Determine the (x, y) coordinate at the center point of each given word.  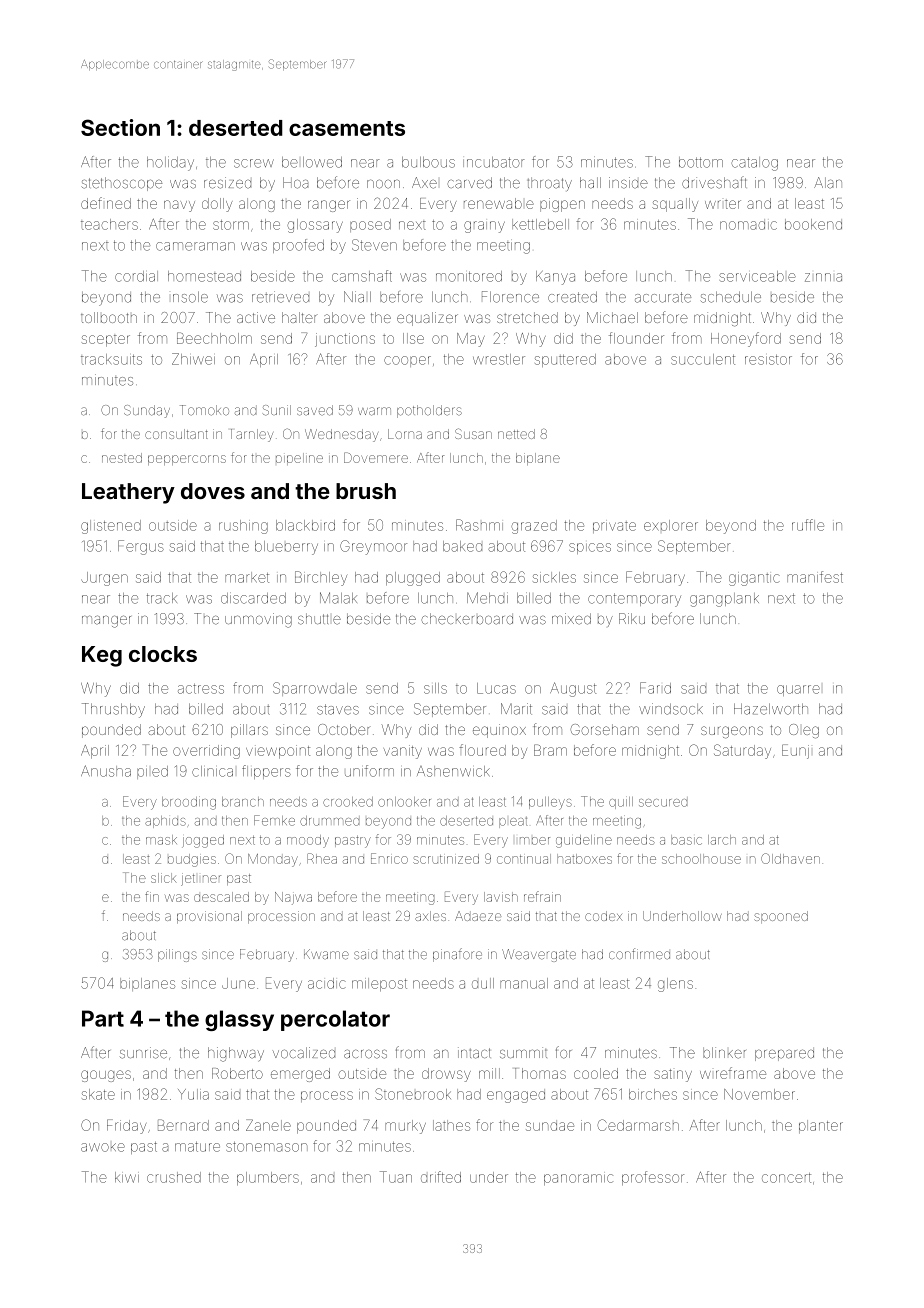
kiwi (127, 1177)
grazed (534, 527)
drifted (441, 1177)
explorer (671, 525)
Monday (273, 860)
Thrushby (113, 710)
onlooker (404, 802)
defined (106, 203)
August (573, 689)
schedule (731, 297)
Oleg (804, 731)
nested (122, 458)
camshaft (362, 276)
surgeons (732, 732)
